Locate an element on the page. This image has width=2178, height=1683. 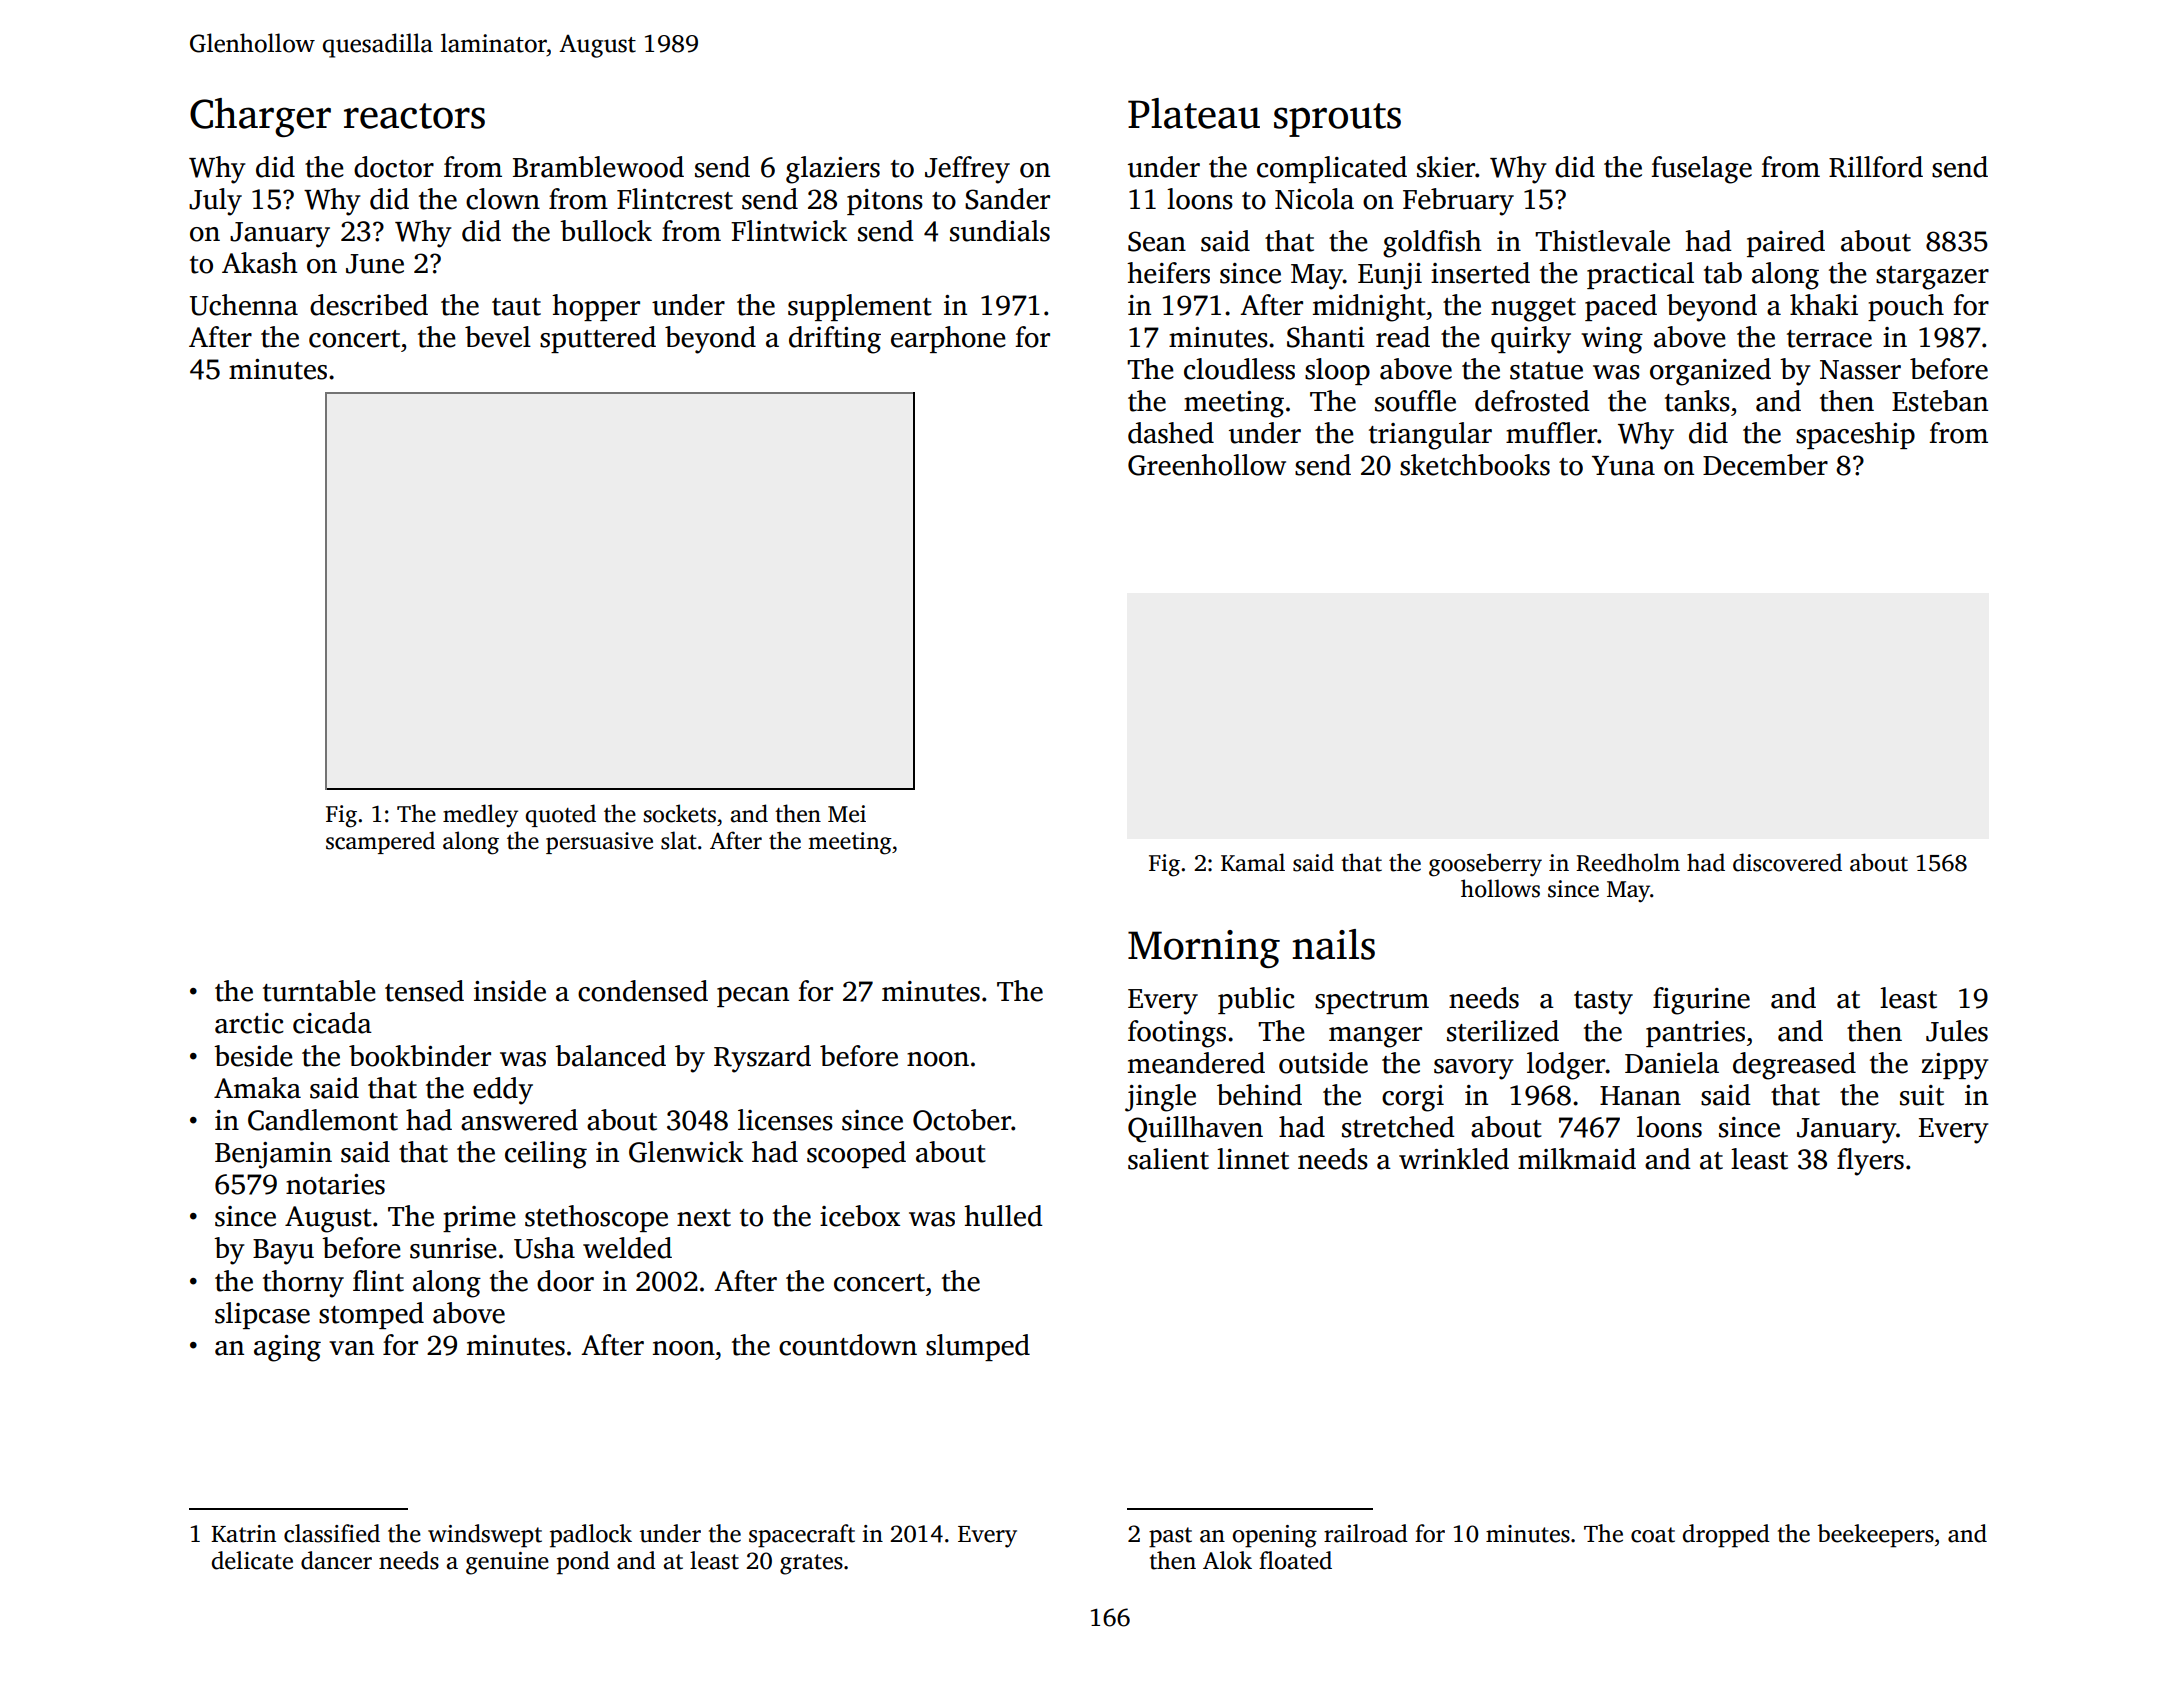
dashed is located at coordinates (1171, 433).
